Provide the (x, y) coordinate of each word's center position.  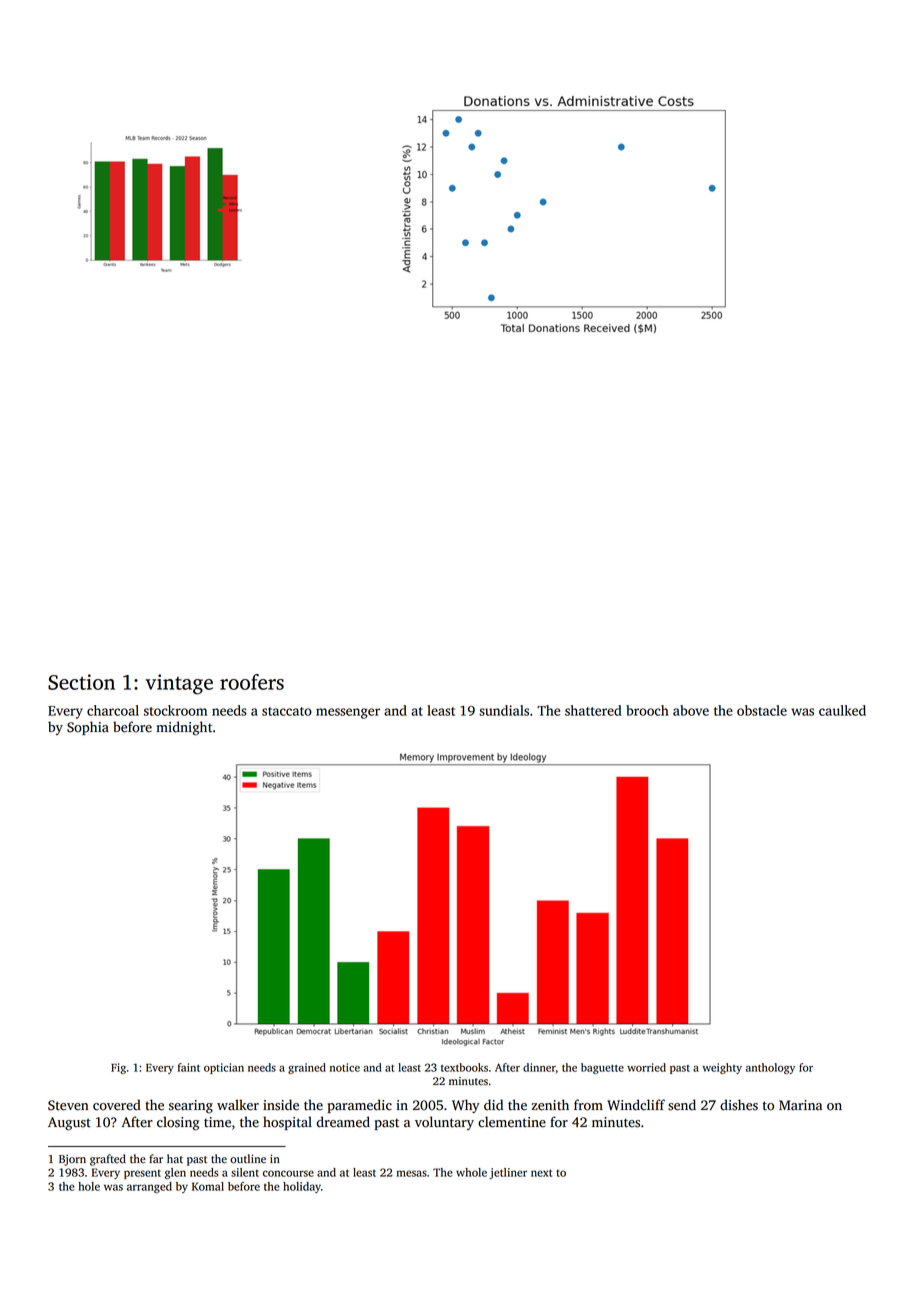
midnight (184, 728)
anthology (770, 1068)
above (691, 710)
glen (175, 1173)
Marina (800, 1105)
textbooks (464, 1067)
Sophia (88, 728)
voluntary (444, 1123)
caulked (842, 710)
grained (307, 1068)
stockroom (175, 710)
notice (345, 1067)
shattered (593, 710)
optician (224, 1068)
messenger (348, 713)
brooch (647, 710)
